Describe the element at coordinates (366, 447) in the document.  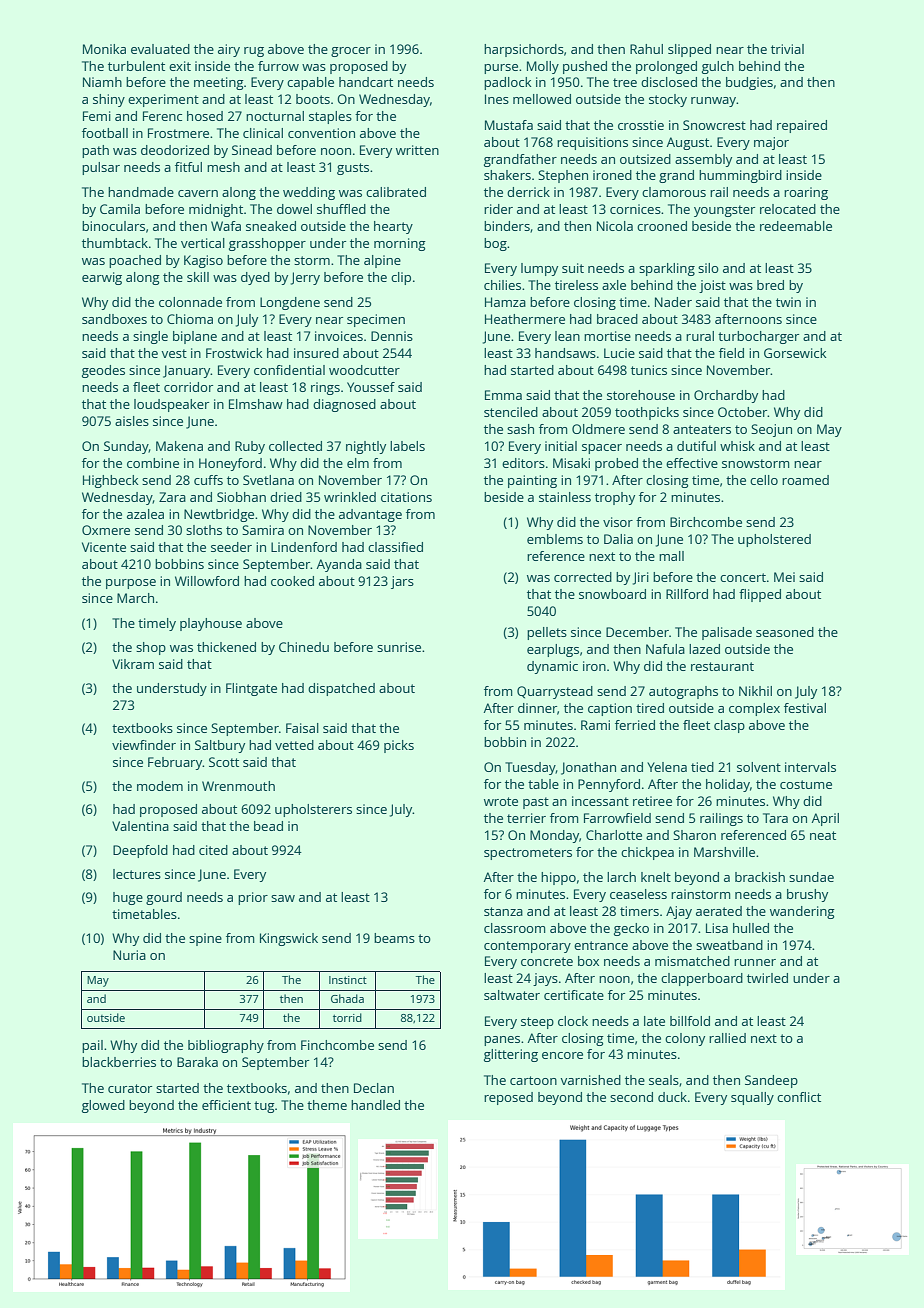
I see `nightly` at that location.
